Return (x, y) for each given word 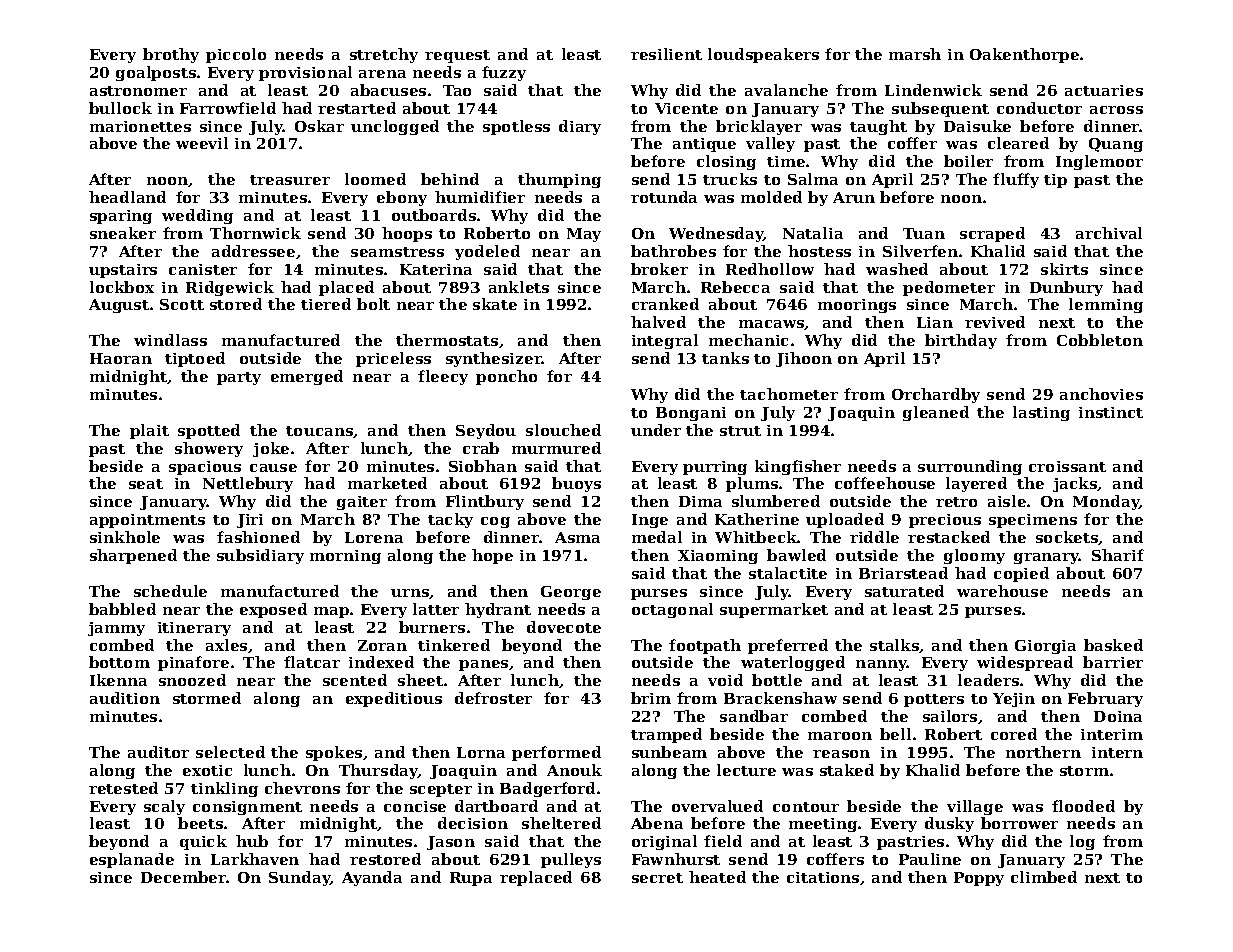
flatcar (312, 662)
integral (665, 341)
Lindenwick (933, 90)
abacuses (388, 90)
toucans (319, 431)
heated (717, 877)
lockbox (122, 287)
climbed (1044, 877)
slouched (563, 430)
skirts (1064, 269)
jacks (1075, 484)
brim (651, 698)
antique (704, 145)
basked (1113, 645)
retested (123, 788)
